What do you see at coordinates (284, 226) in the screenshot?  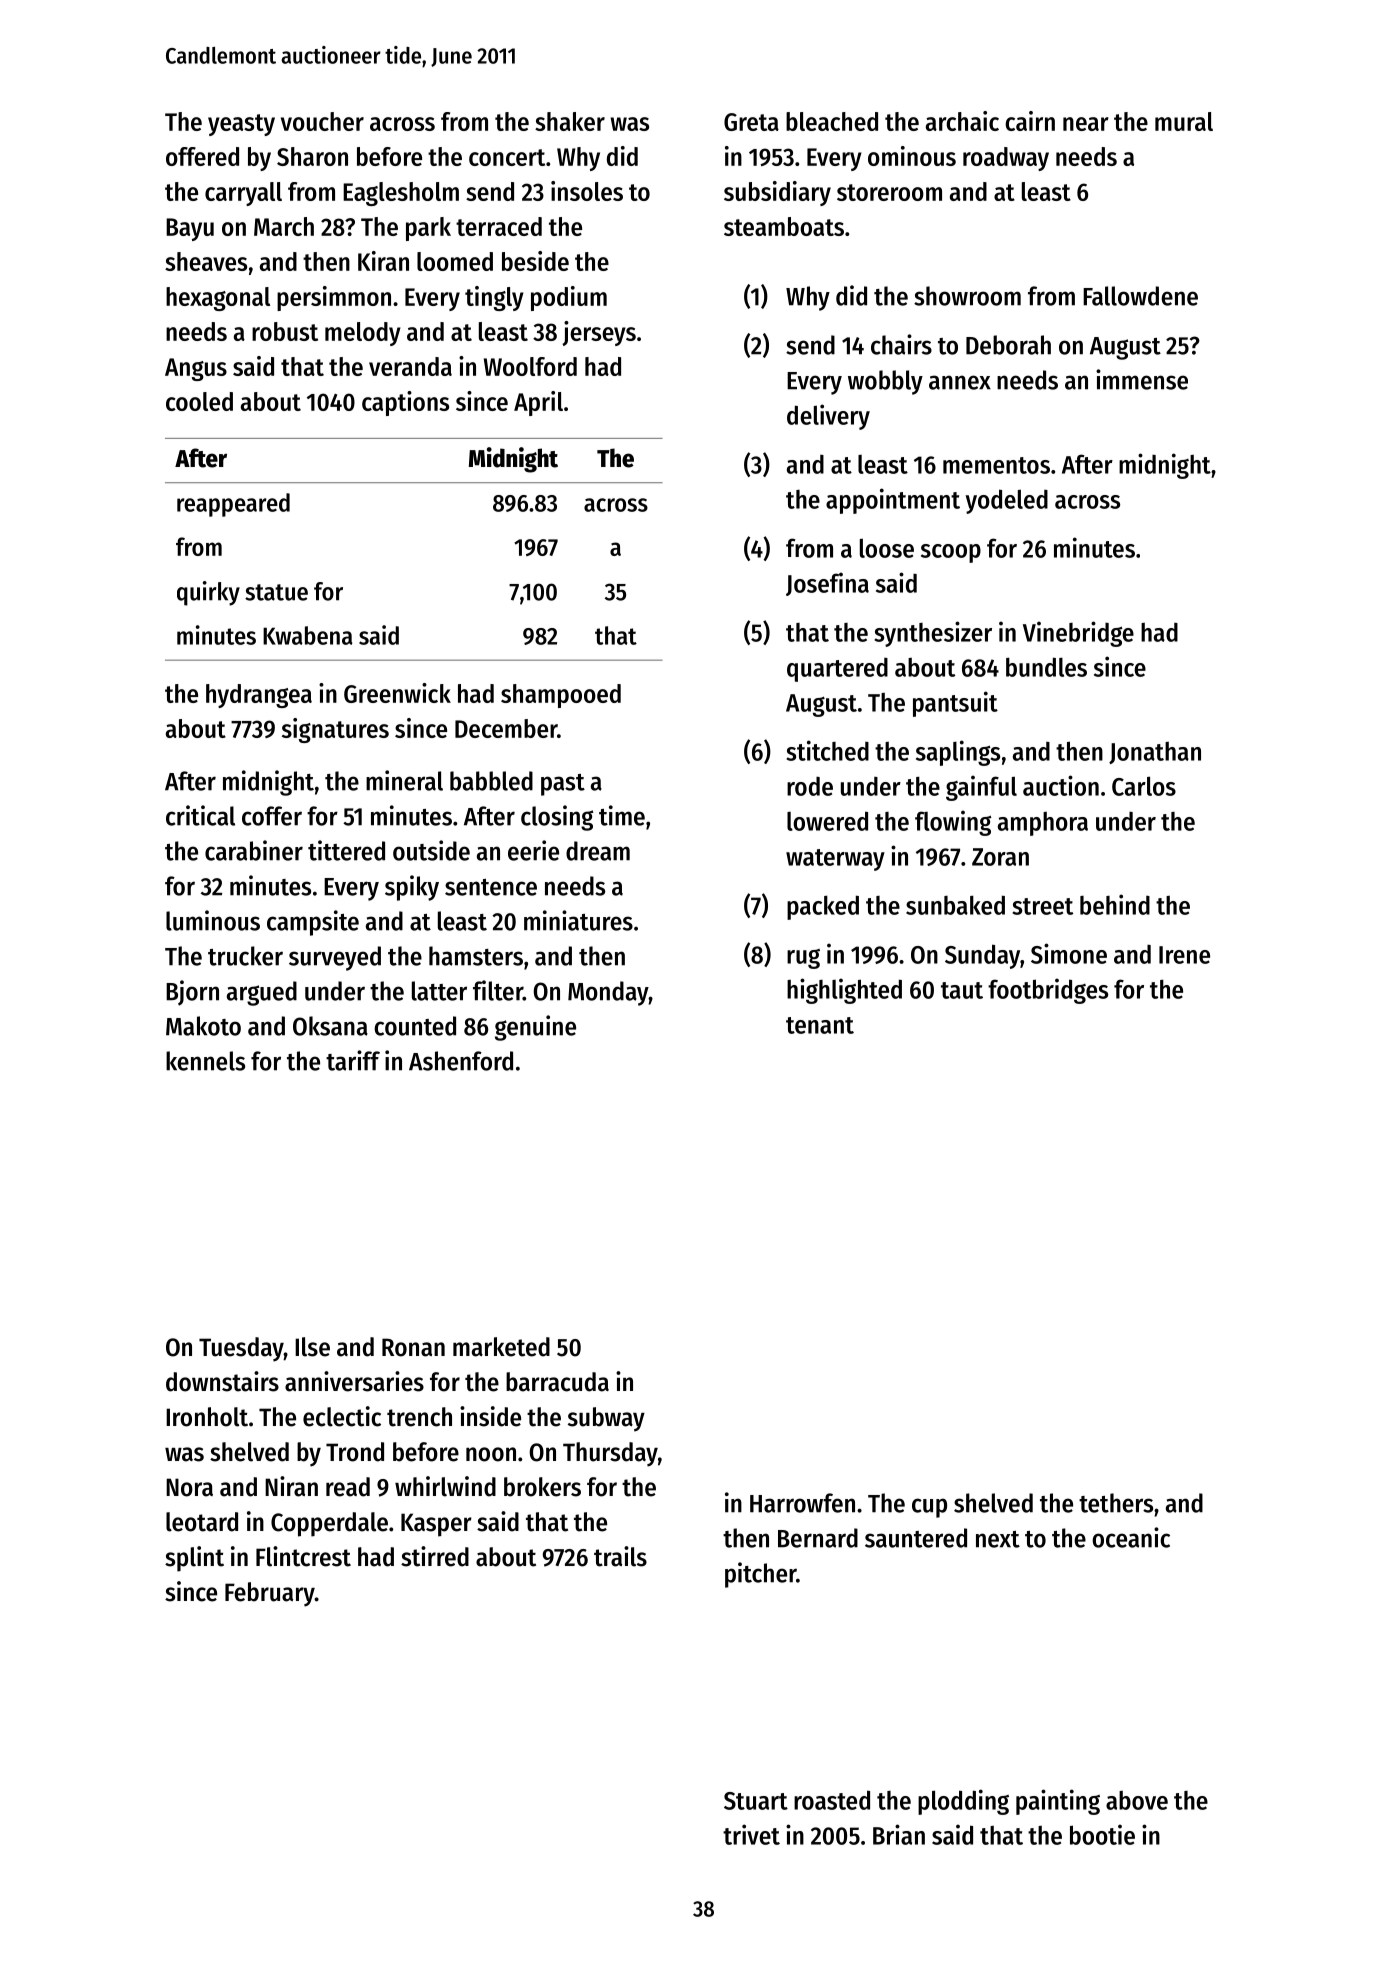 I see `March` at bounding box center [284, 226].
